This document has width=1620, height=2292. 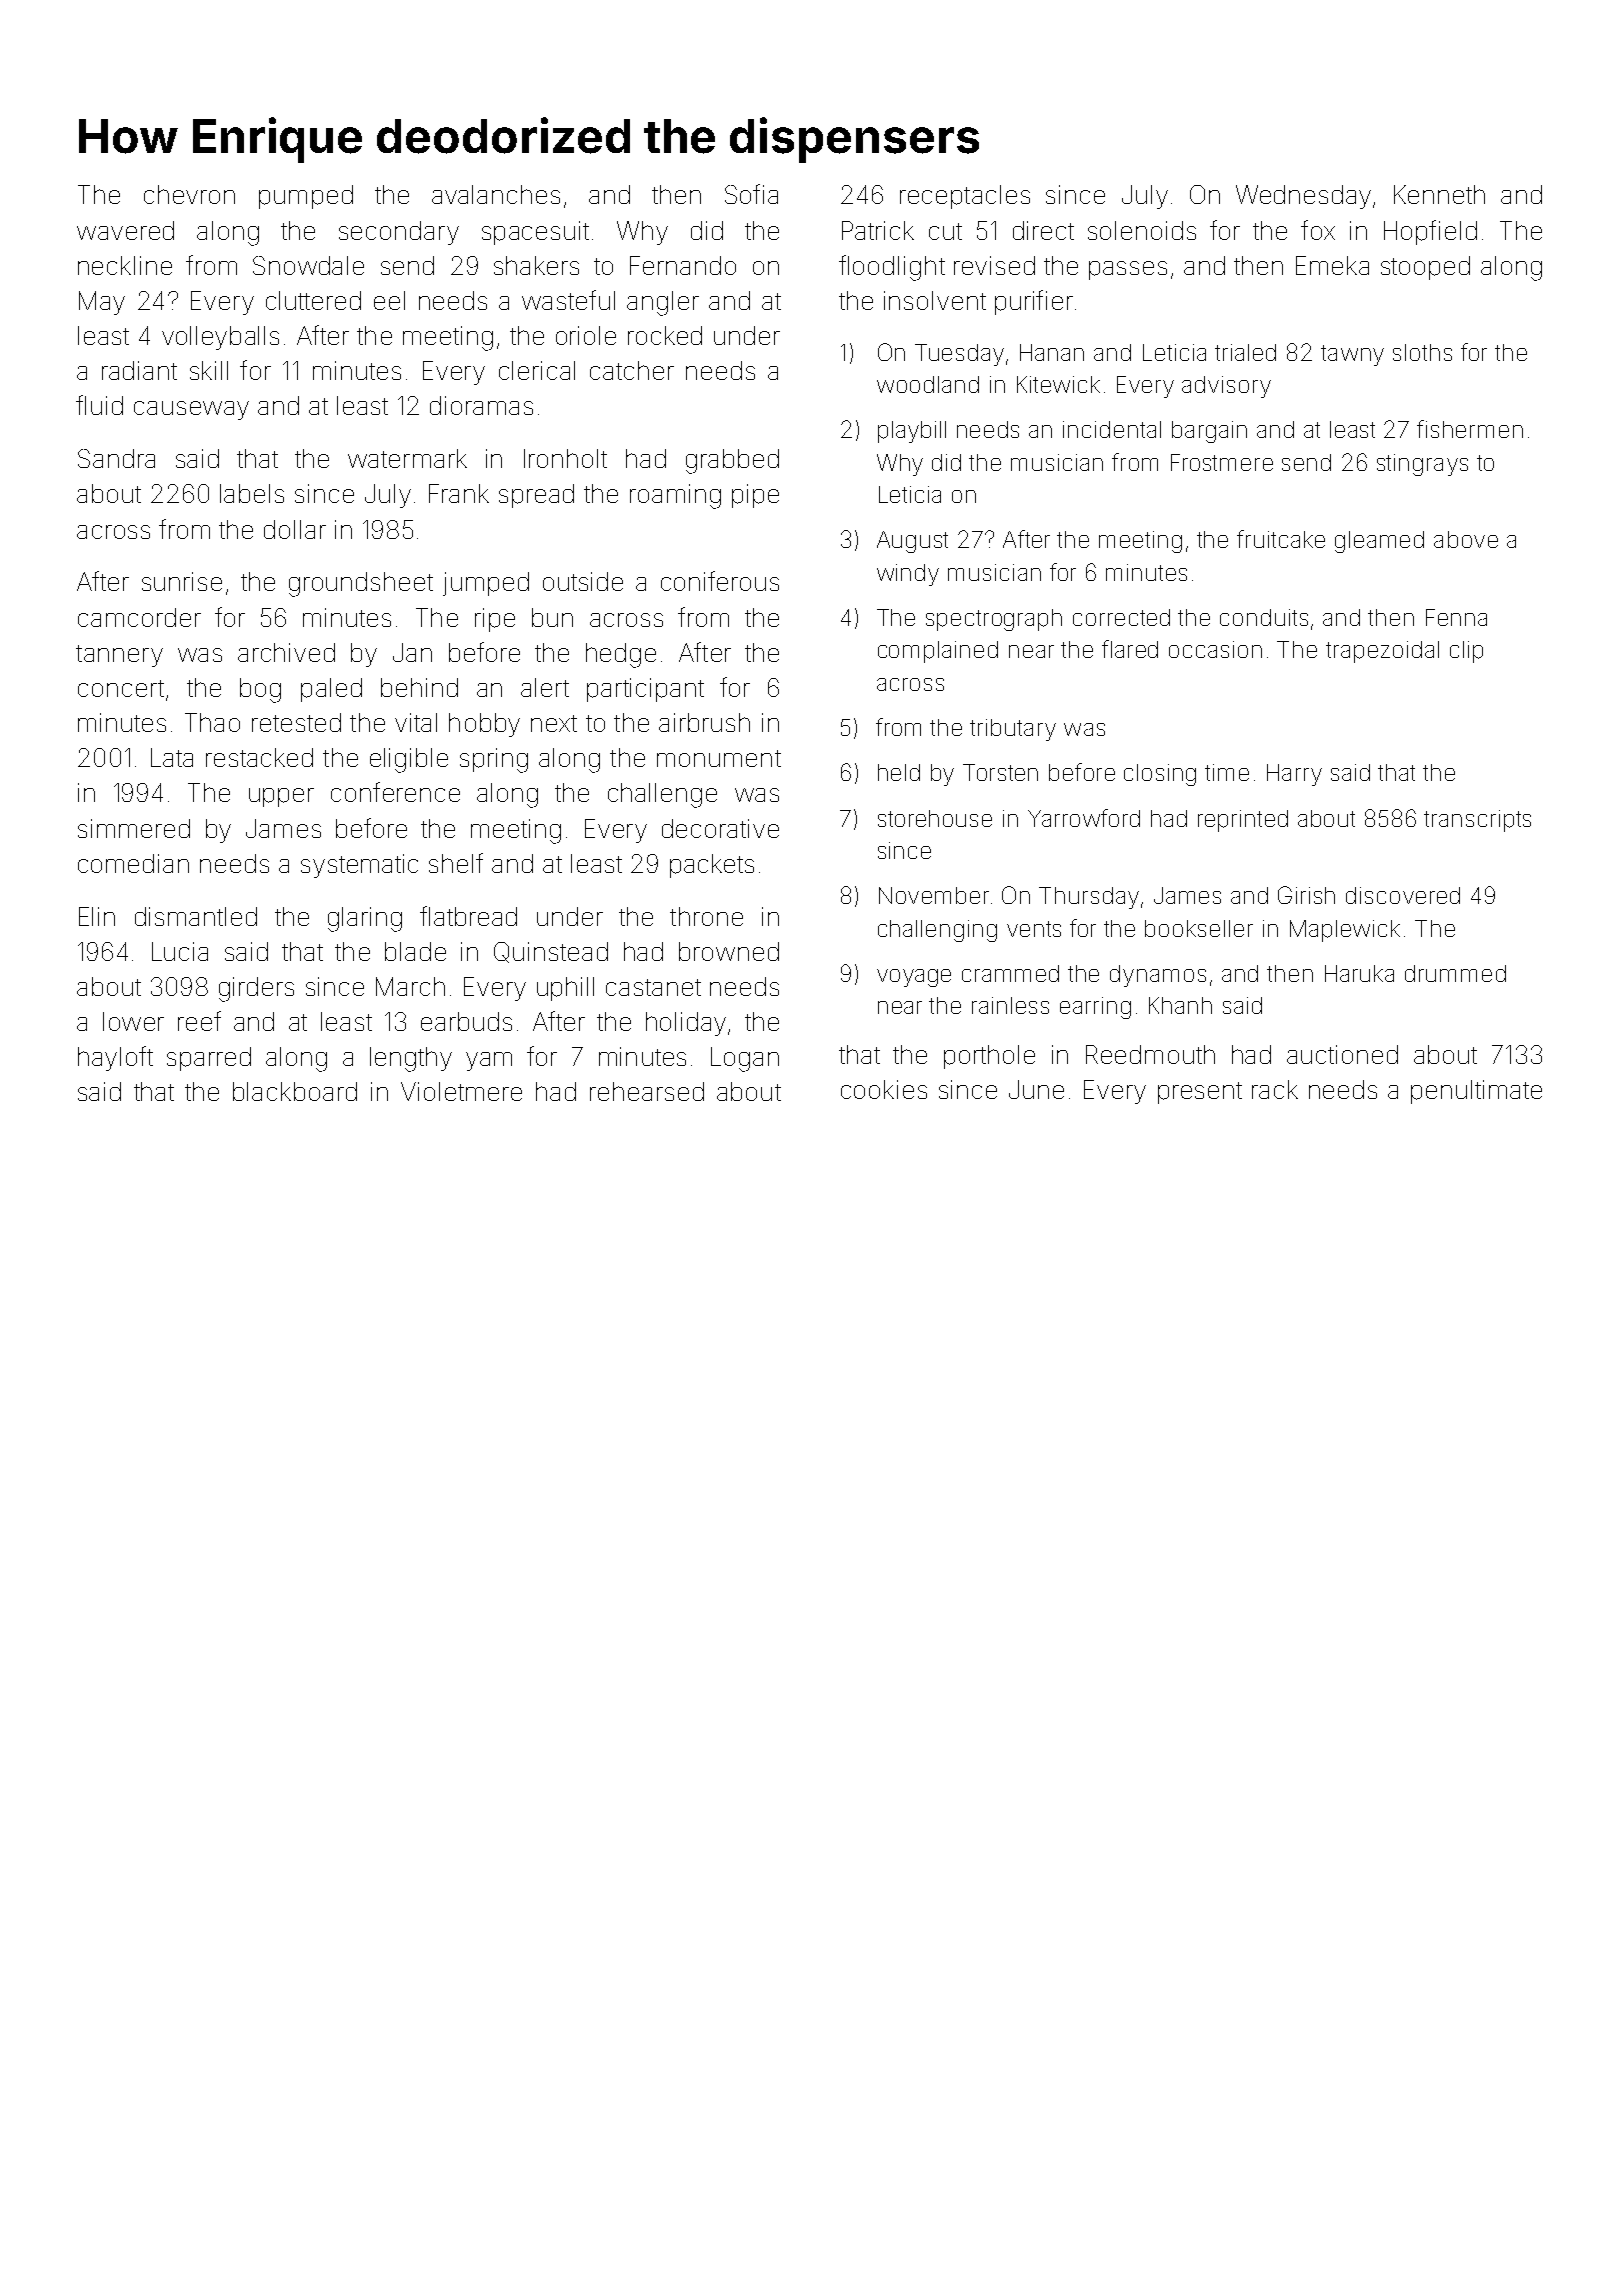 I want to click on above, so click(x=1466, y=539).
